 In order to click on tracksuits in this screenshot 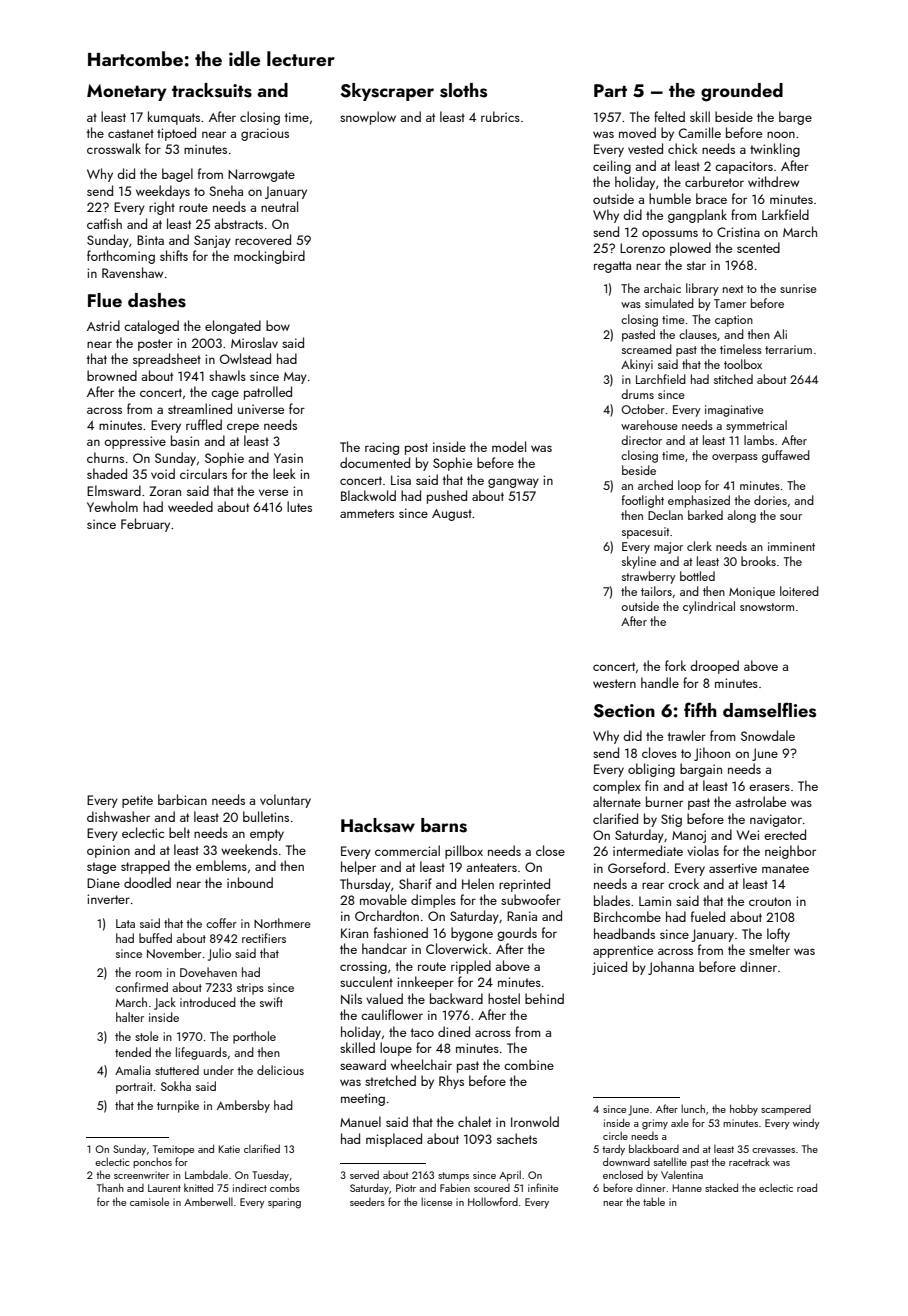, I will do `click(212, 90)`.
